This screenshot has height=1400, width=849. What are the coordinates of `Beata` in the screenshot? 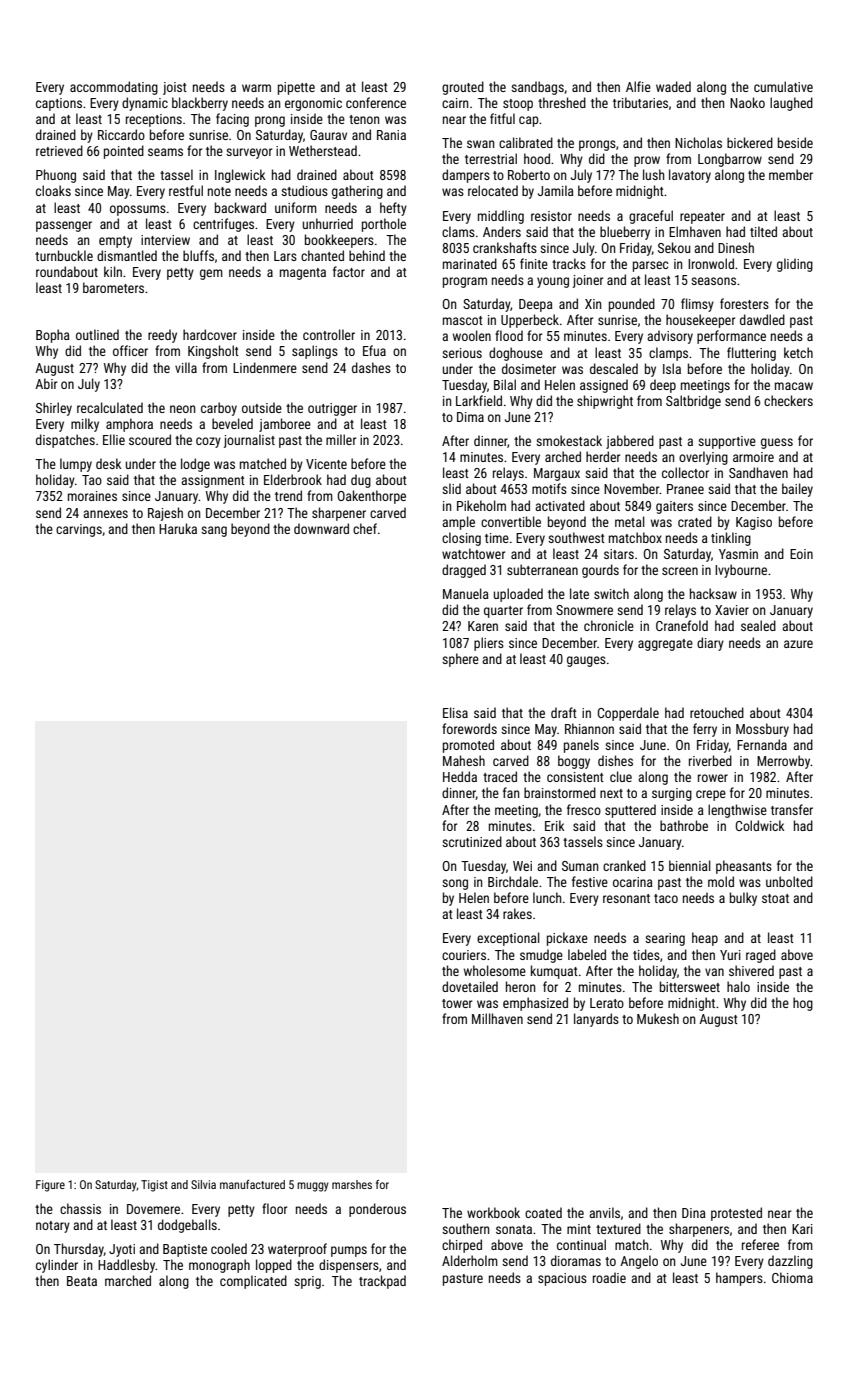 It's located at (82, 1281).
